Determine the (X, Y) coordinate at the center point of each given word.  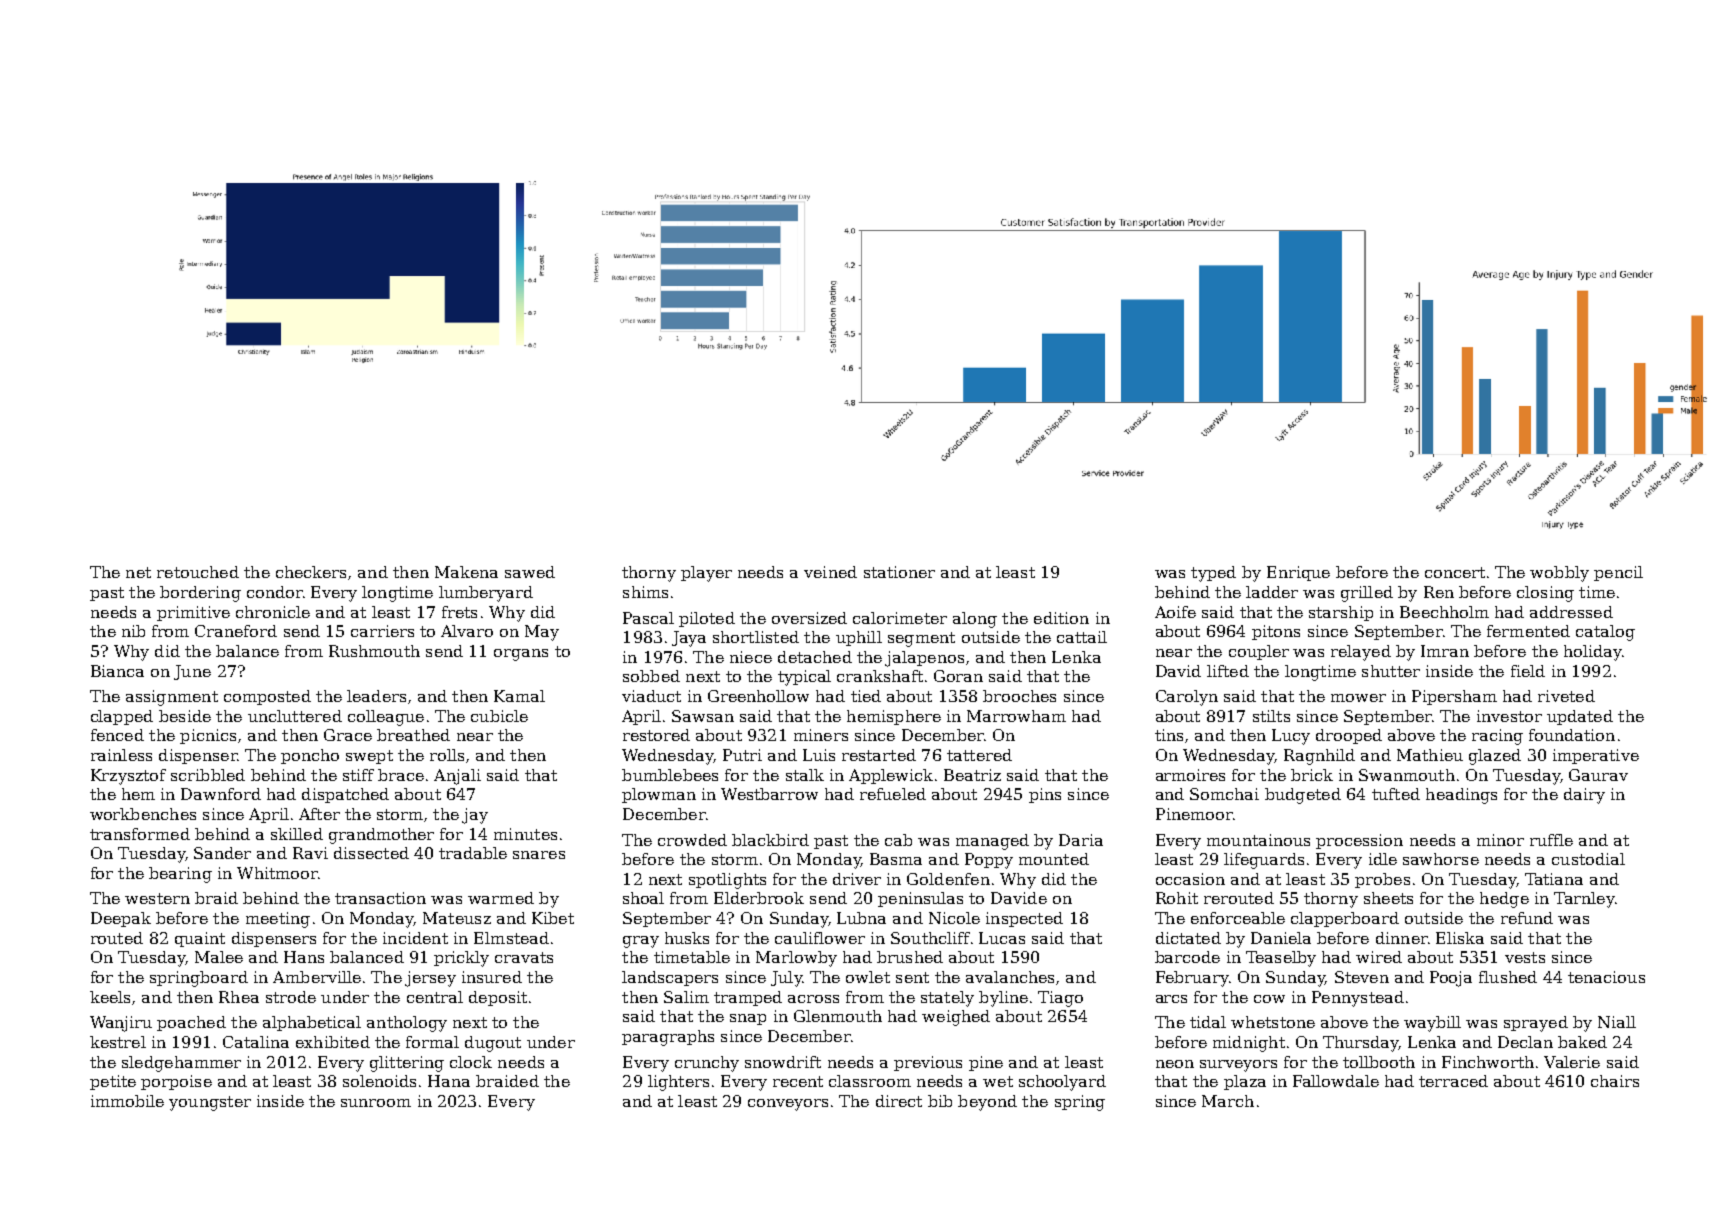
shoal (643, 898)
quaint (200, 939)
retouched (198, 572)
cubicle (499, 716)
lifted (1228, 671)
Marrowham (1016, 716)
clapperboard (1345, 919)
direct (899, 1101)
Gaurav (1598, 775)
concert (1455, 572)
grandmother (381, 836)
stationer (899, 572)
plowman (659, 795)
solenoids (379, 1081)
